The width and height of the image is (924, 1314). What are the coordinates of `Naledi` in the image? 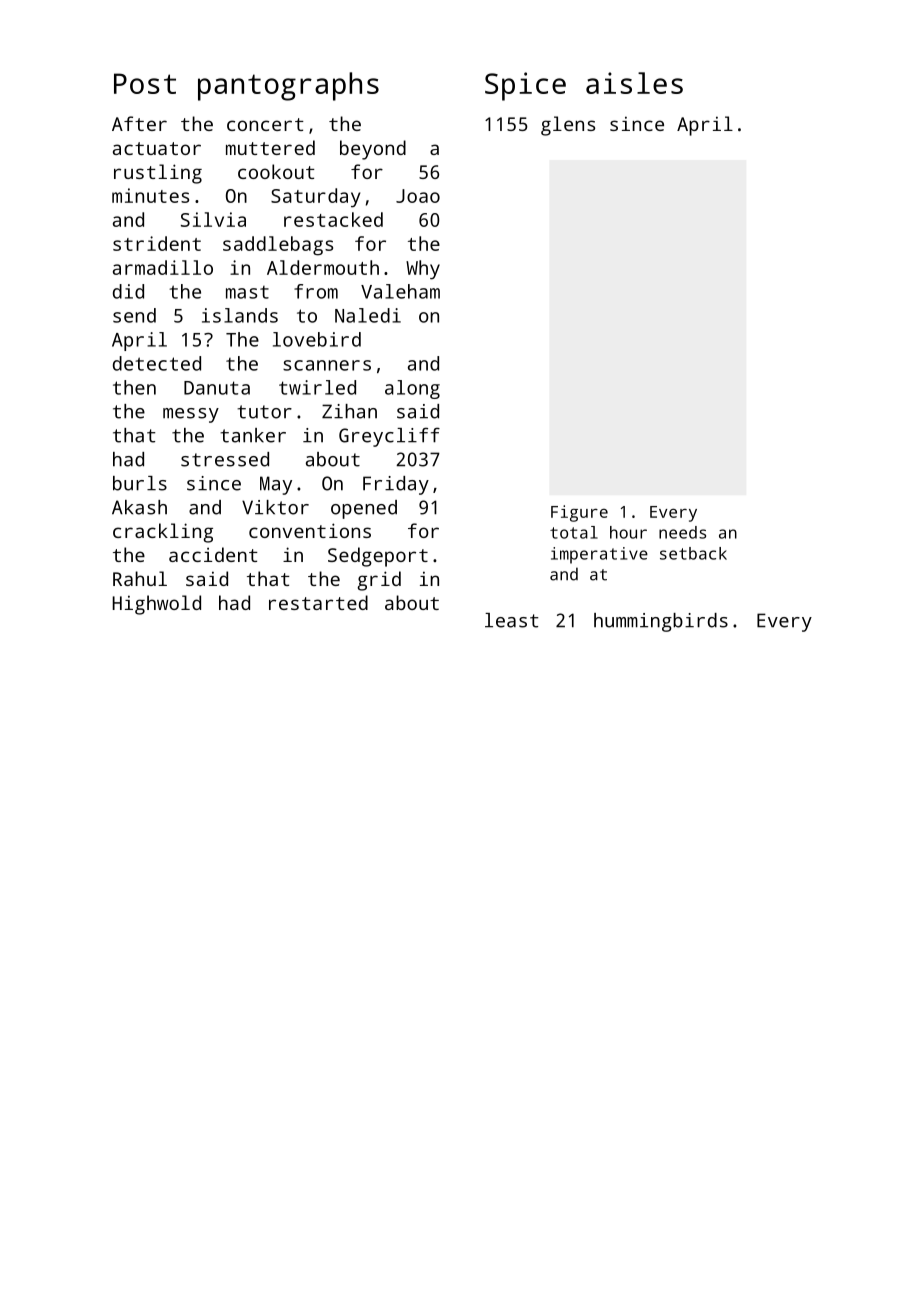 It's located at (368, 315).
